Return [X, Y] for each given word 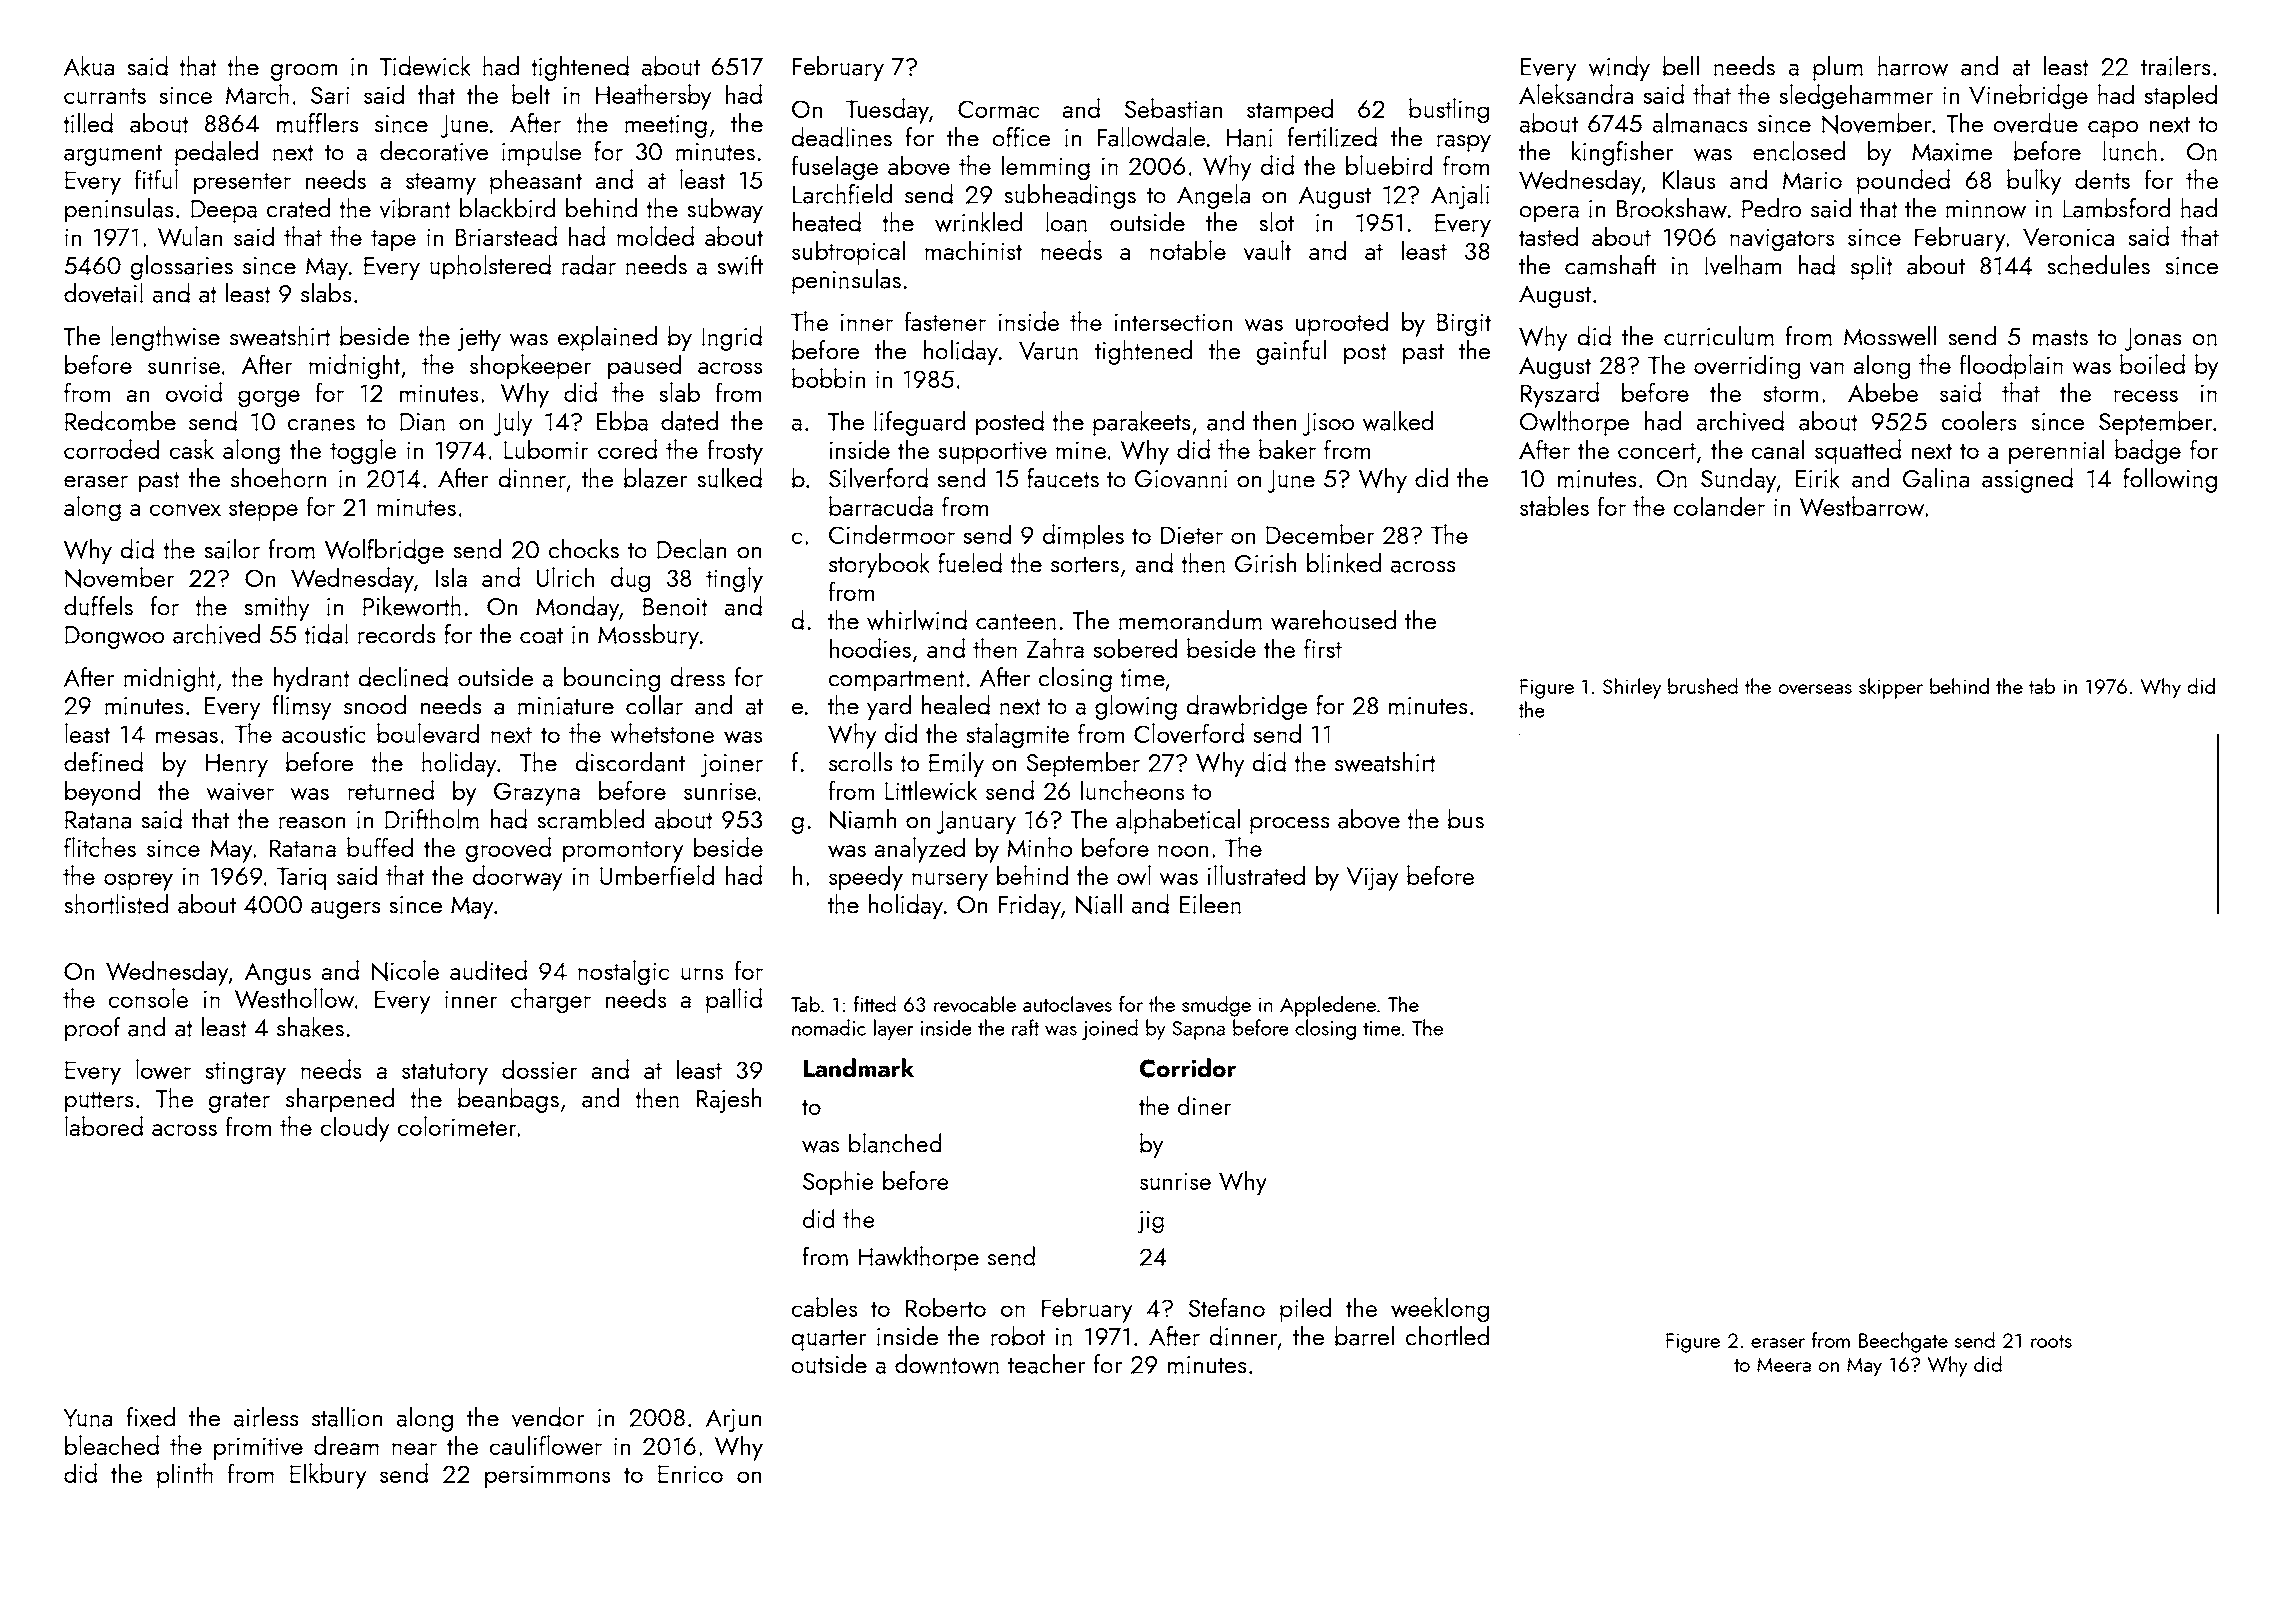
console [148, 998]
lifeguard [919, 423]
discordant [630, 762]
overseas [1815, 689]
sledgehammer [1856, 97]
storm [1790, 394]
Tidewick [425, 66]
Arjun [733, 1420]
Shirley [1632, 688]
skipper [1891, 688]
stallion [347, 1417]
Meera [1784, 1365]
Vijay [1372, 879]
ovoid [194, 392]
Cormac [998, 109]
